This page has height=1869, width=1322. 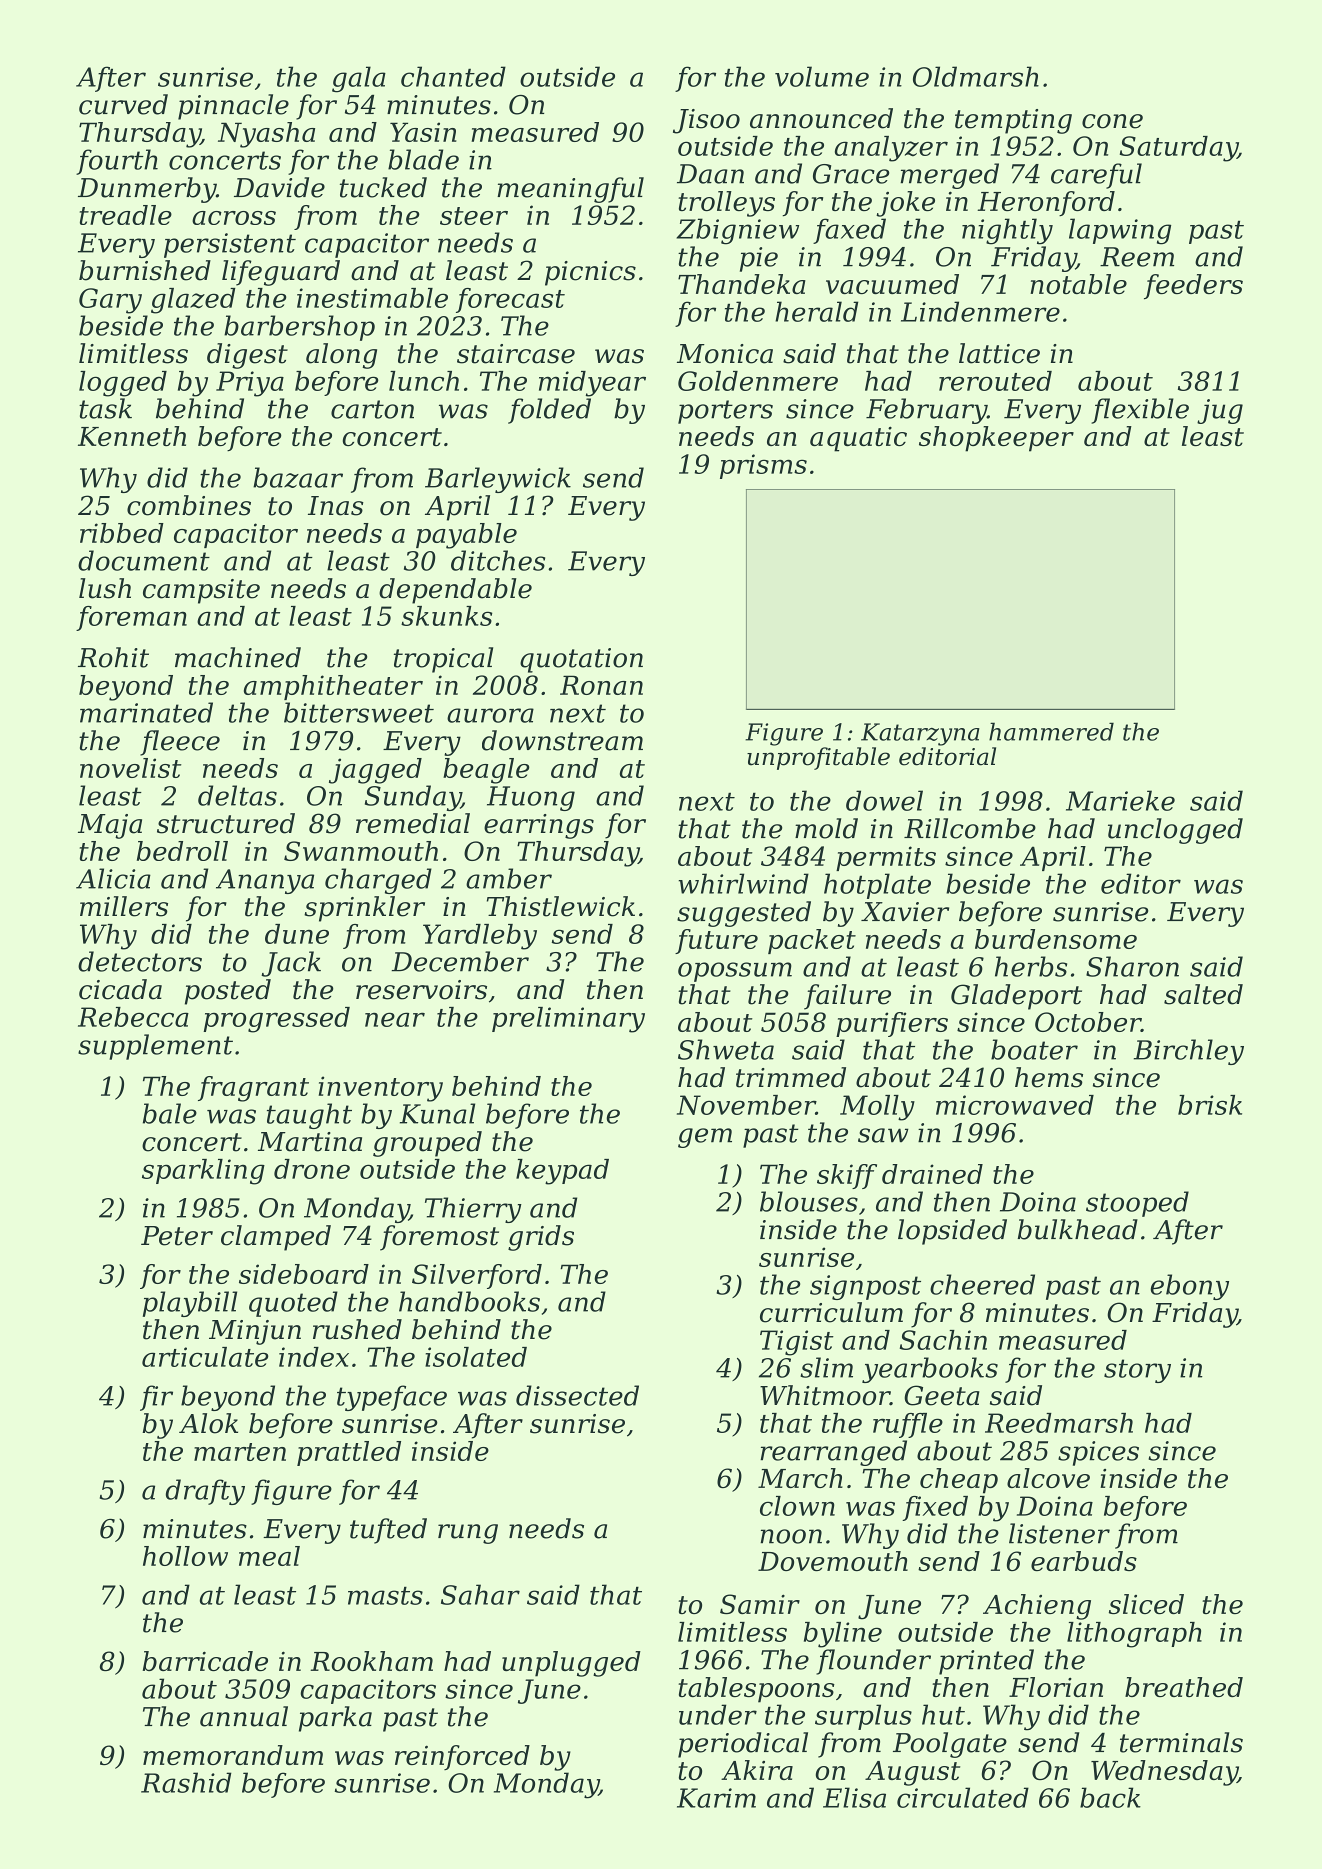 What do you see at coordinates (186, 1782) in the page?
I see `Rashid` at bounding box center [186, 1782].
